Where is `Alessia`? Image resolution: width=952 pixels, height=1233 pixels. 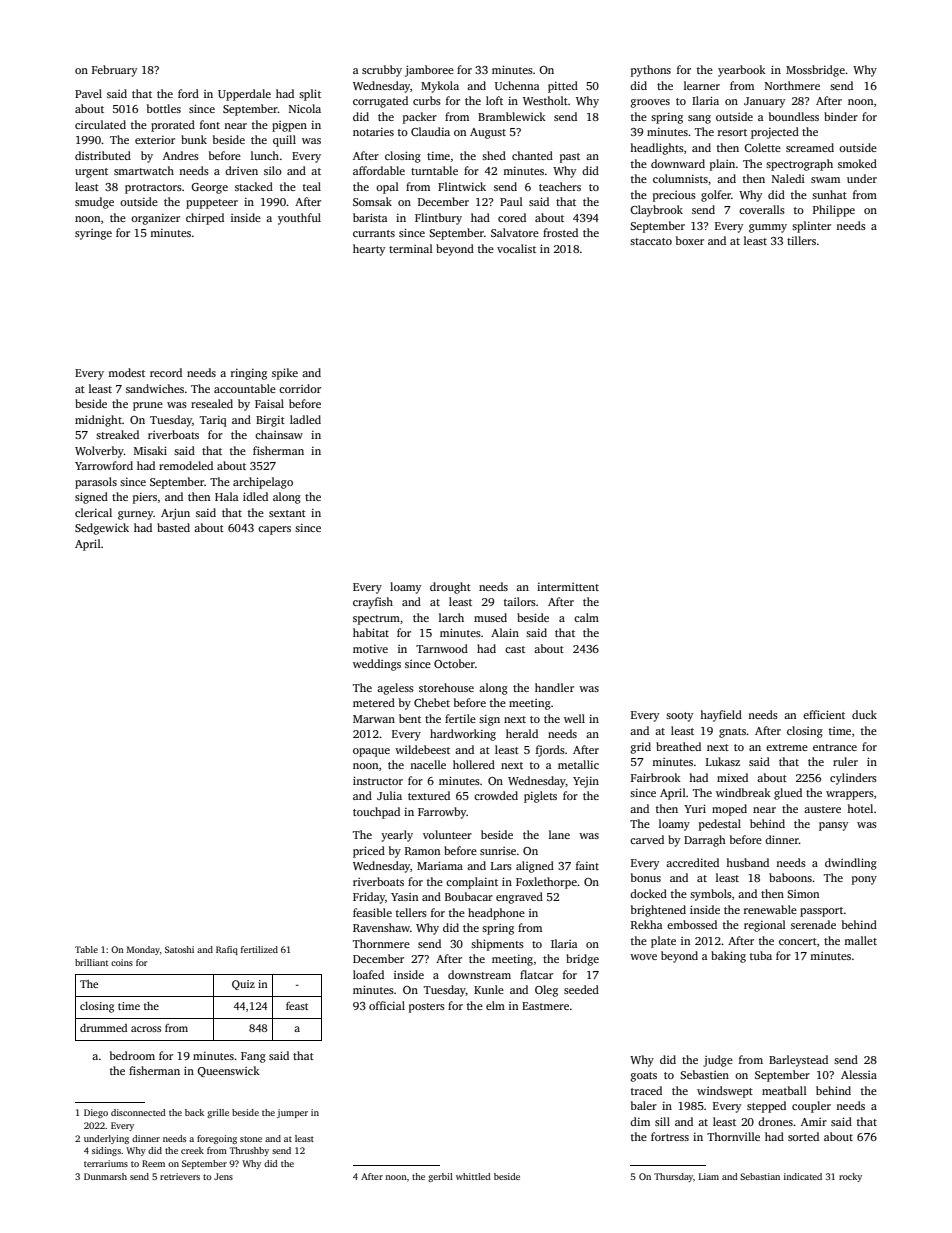 Alessia is located at coordinates (859, 1074).
